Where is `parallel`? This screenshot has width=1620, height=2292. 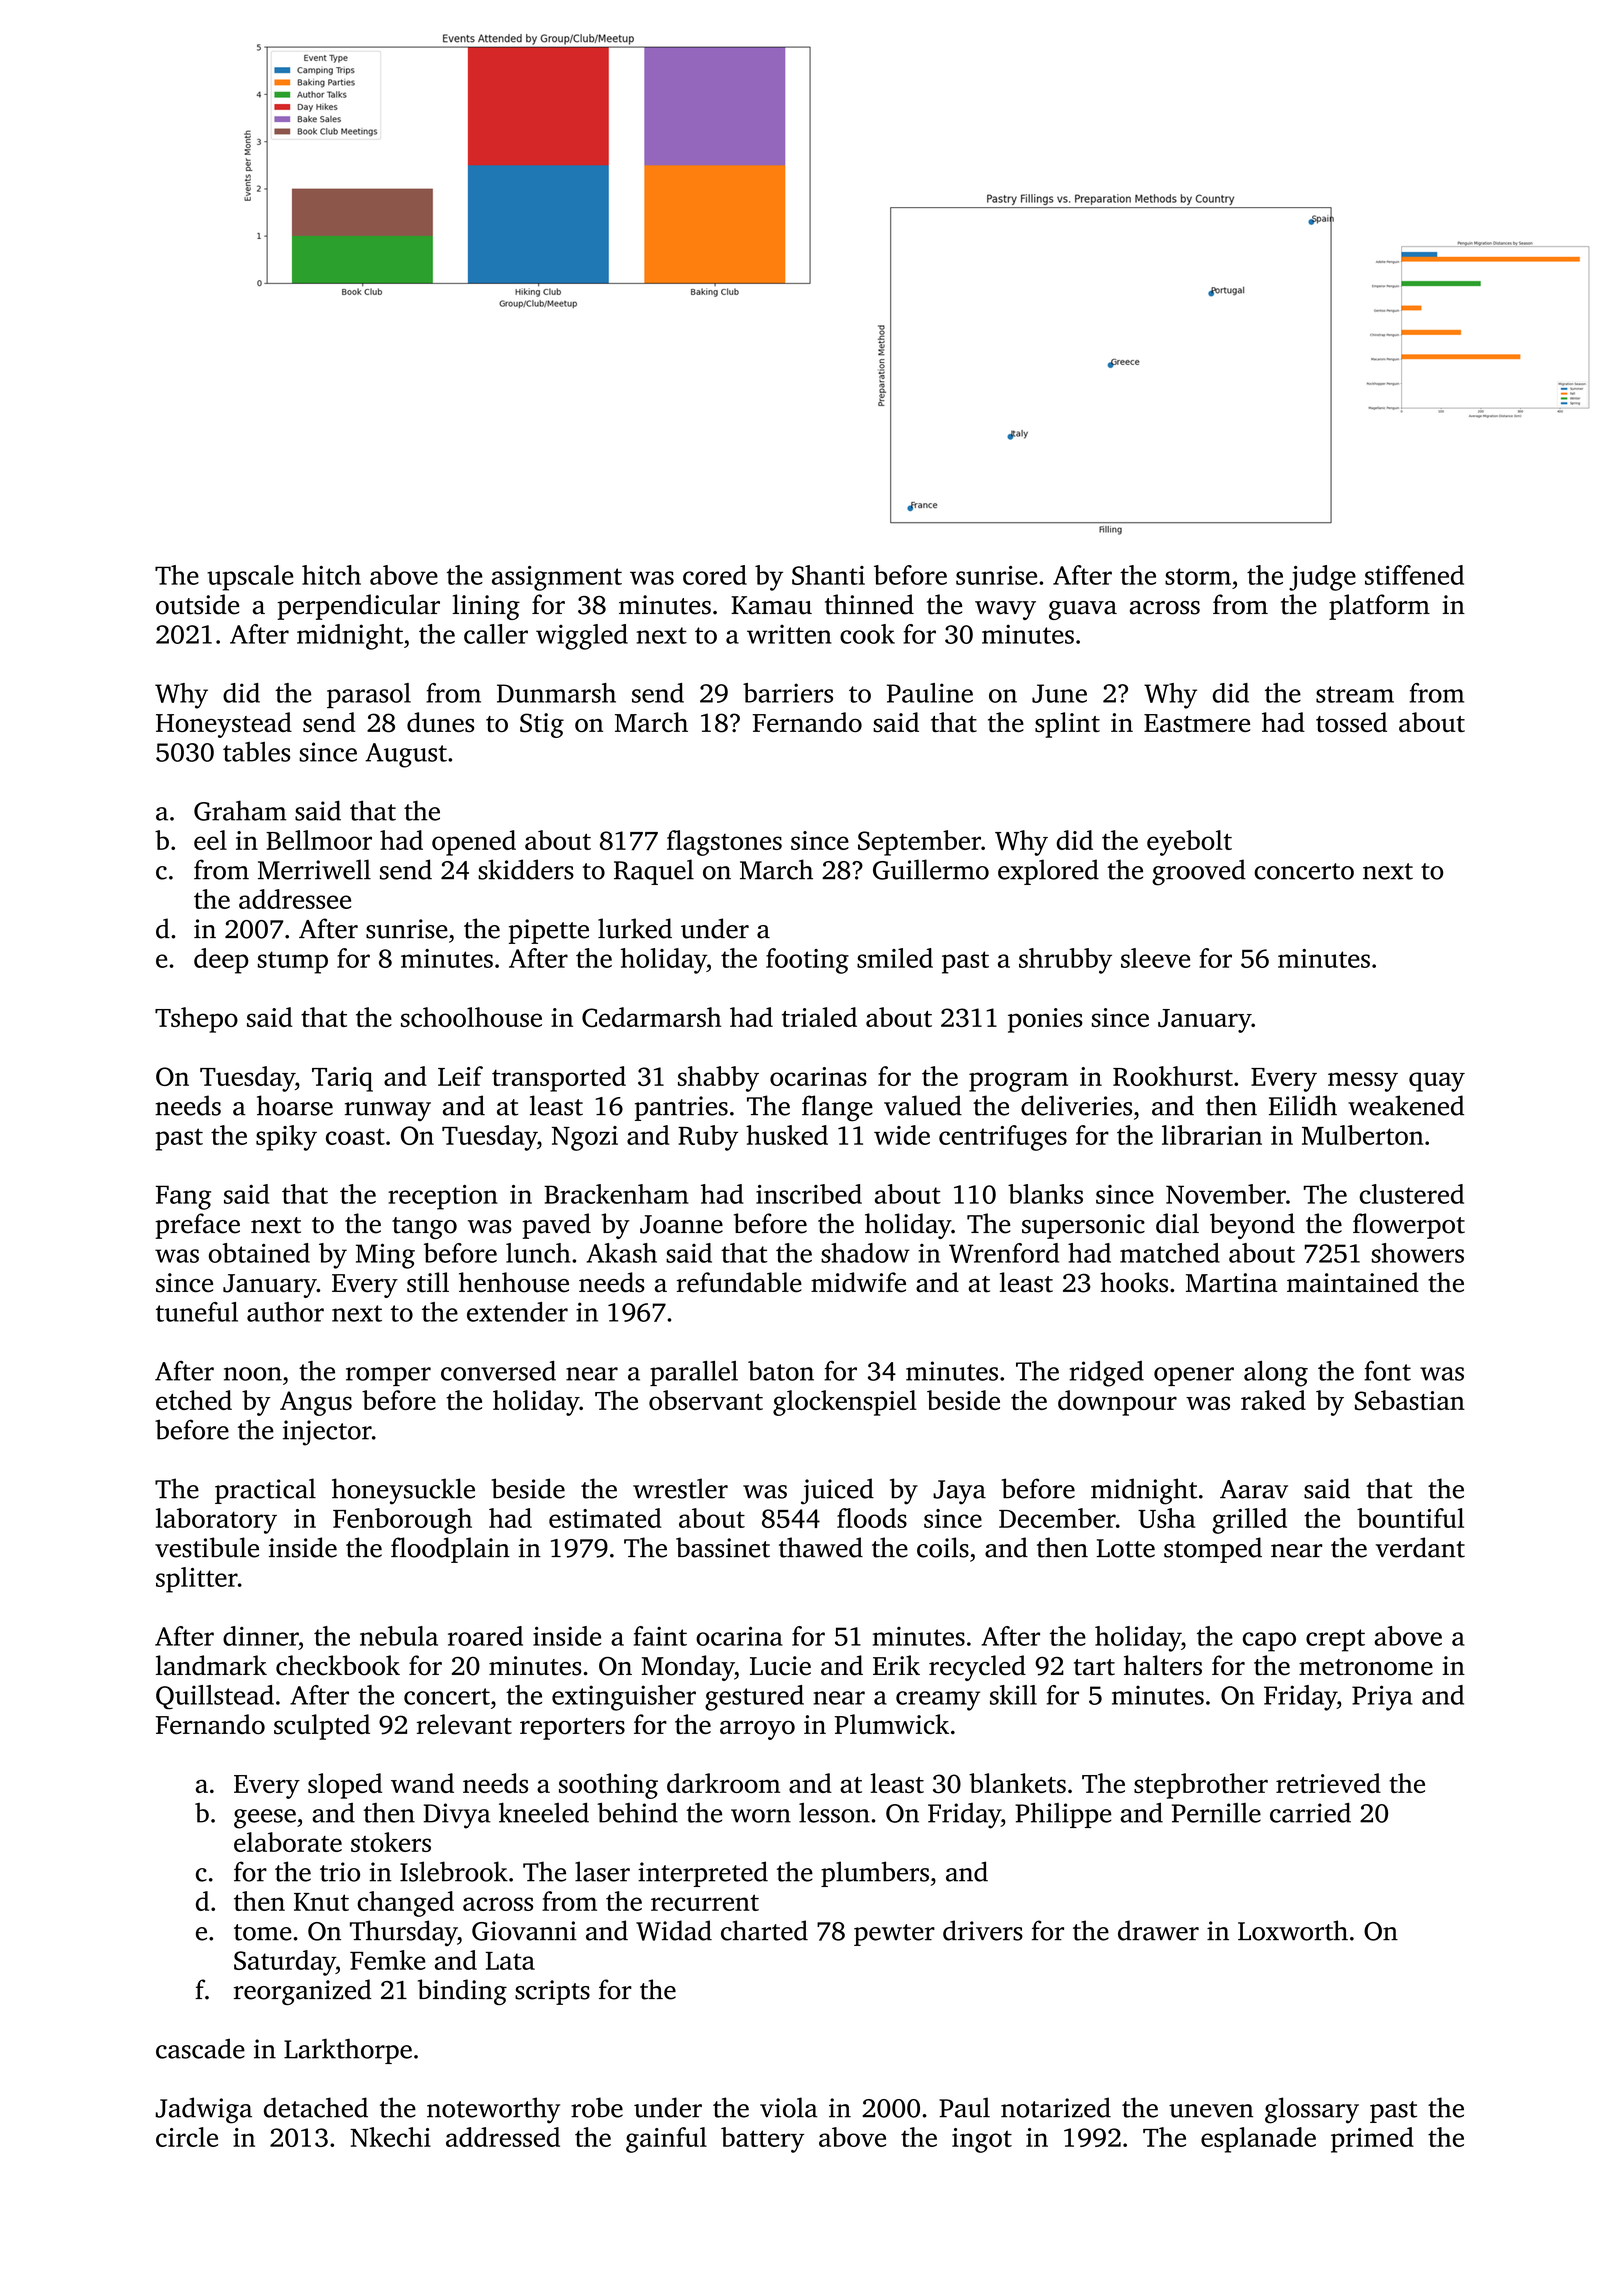
parallel is located at coordinates (694, 1373).
